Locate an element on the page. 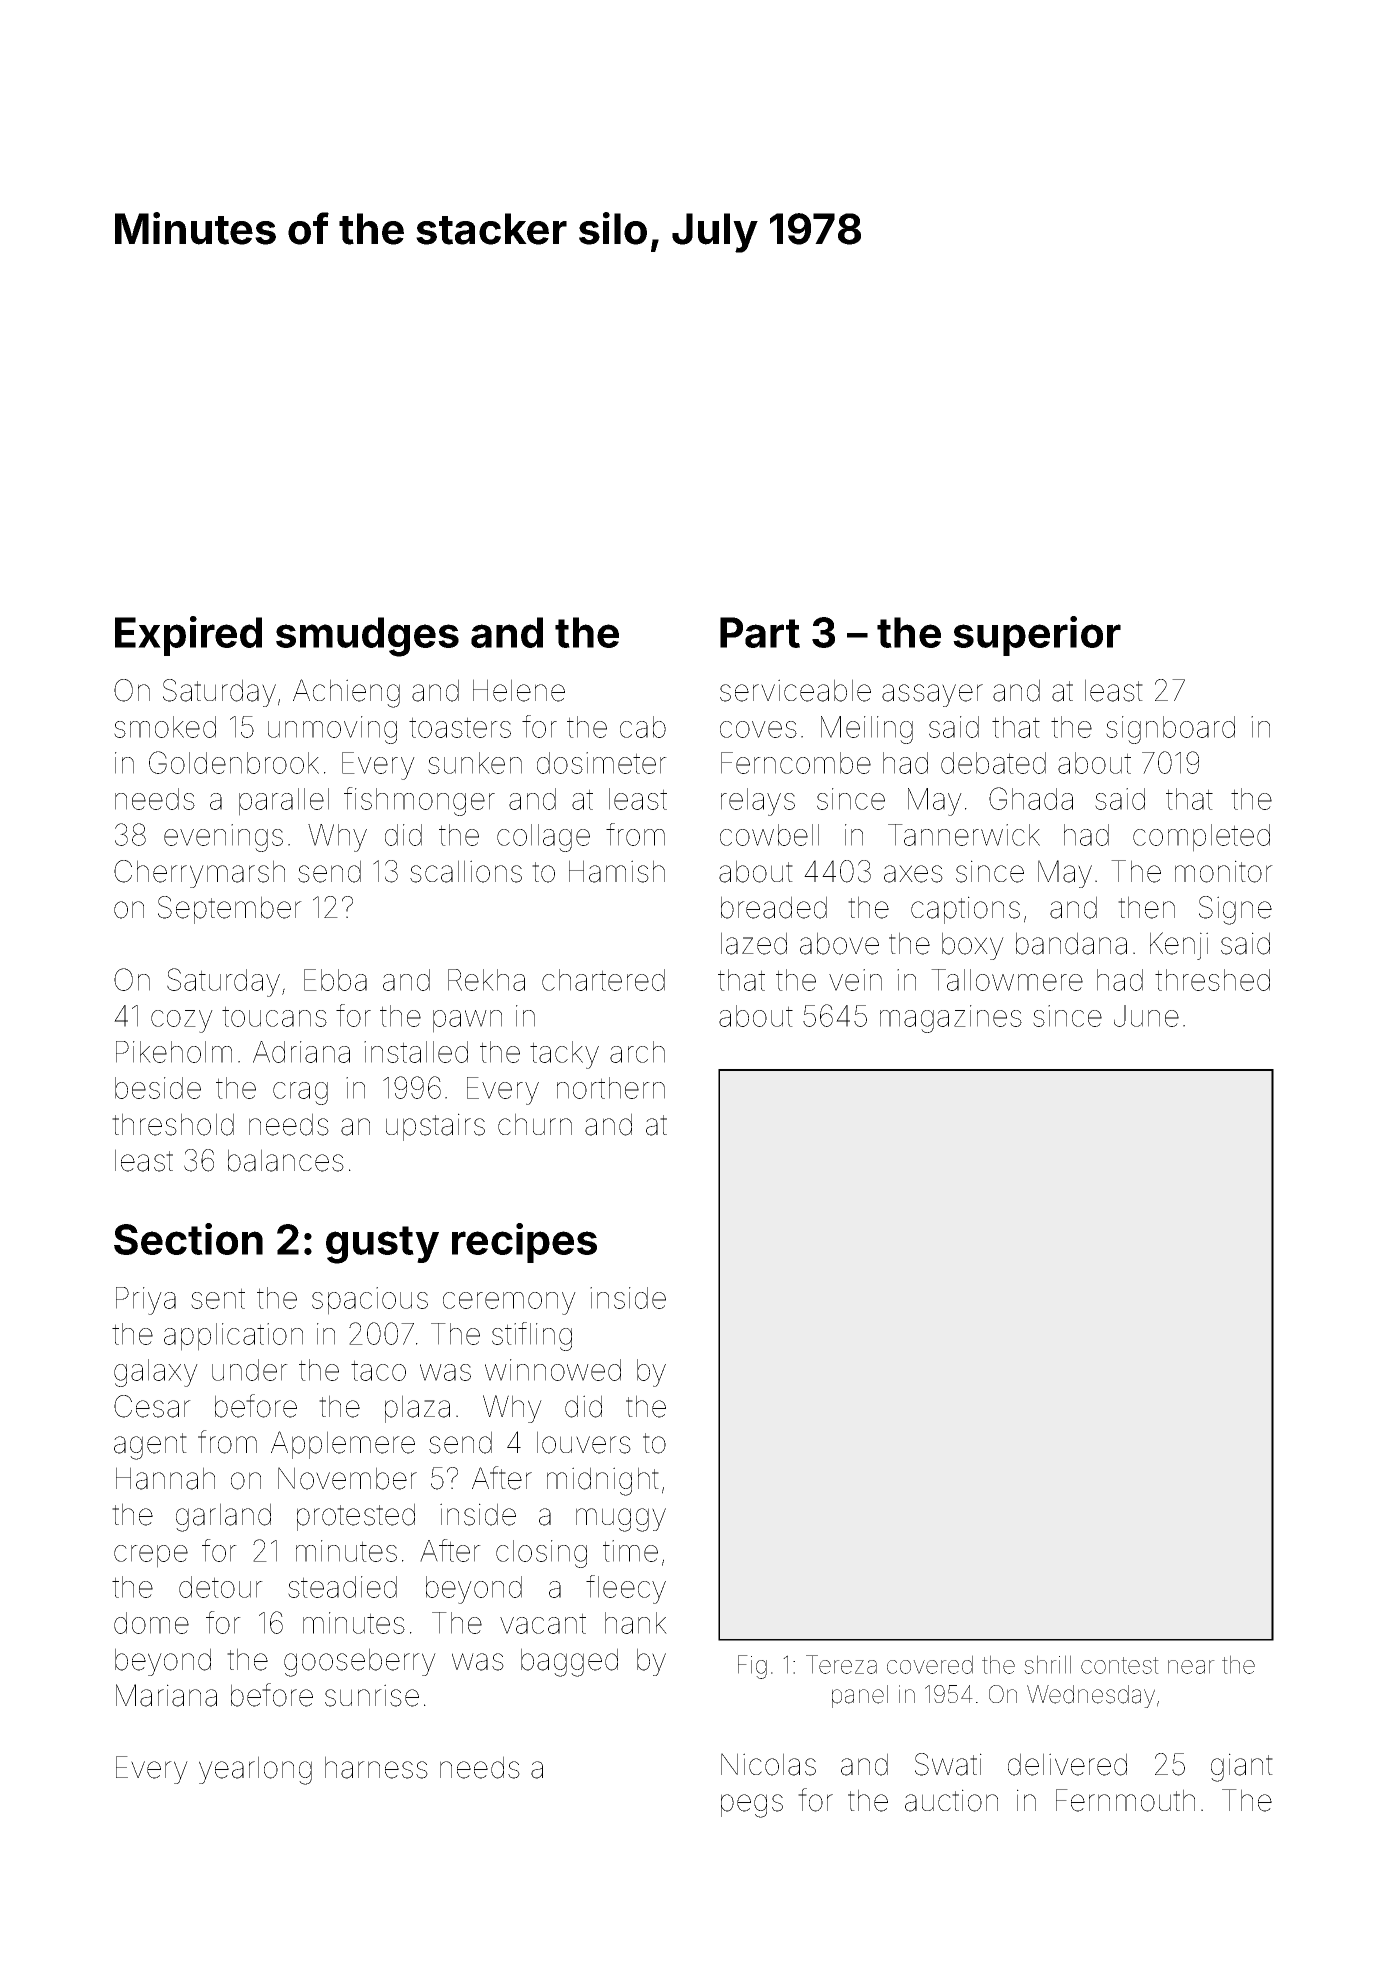  midnight is located at coordinates (603, 1481).
